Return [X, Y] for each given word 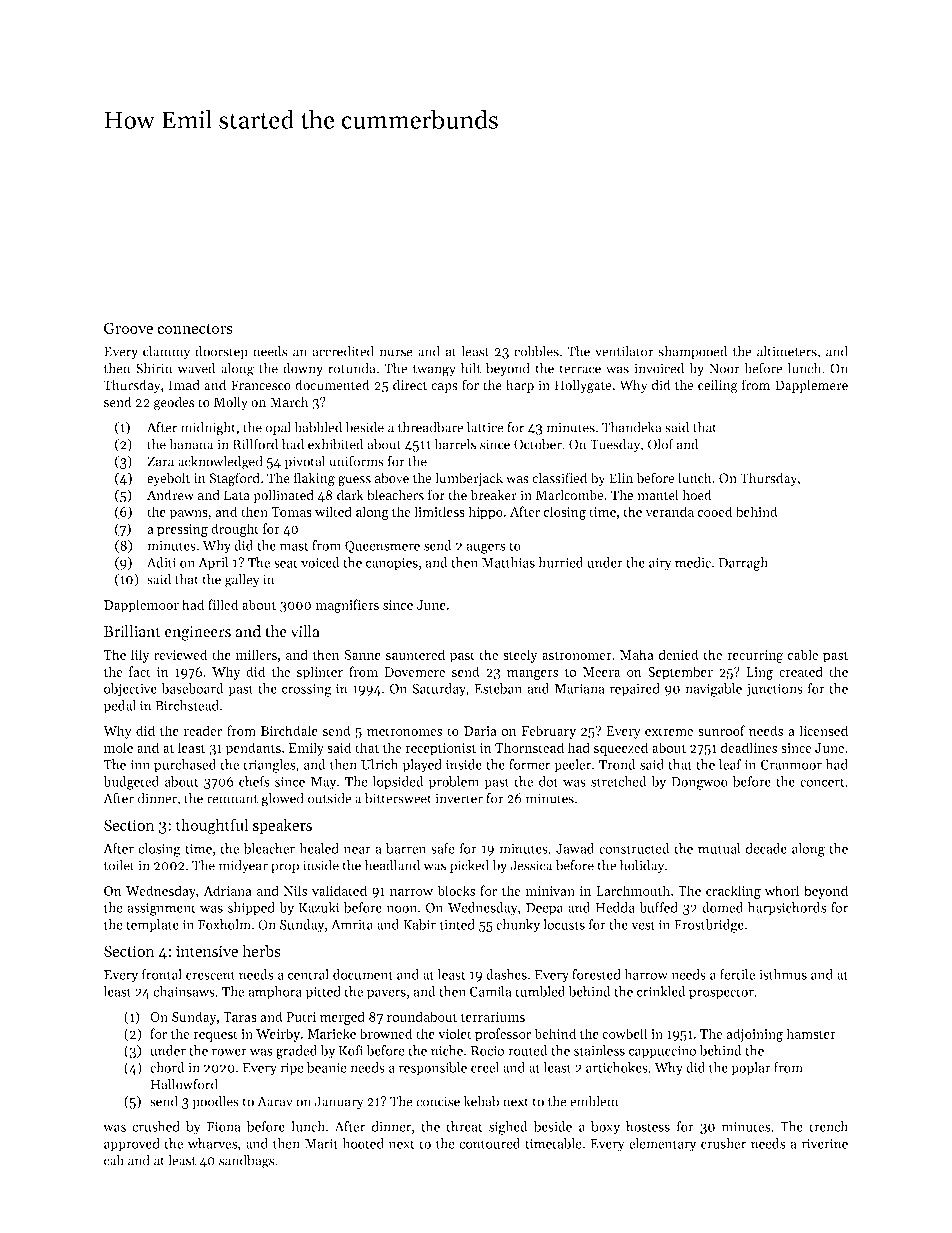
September [680, 673]
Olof [661, 444]
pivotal [305, 462]
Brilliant [132, 631]
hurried [560, 562]
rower [229, 1052]
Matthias [508, 562]
